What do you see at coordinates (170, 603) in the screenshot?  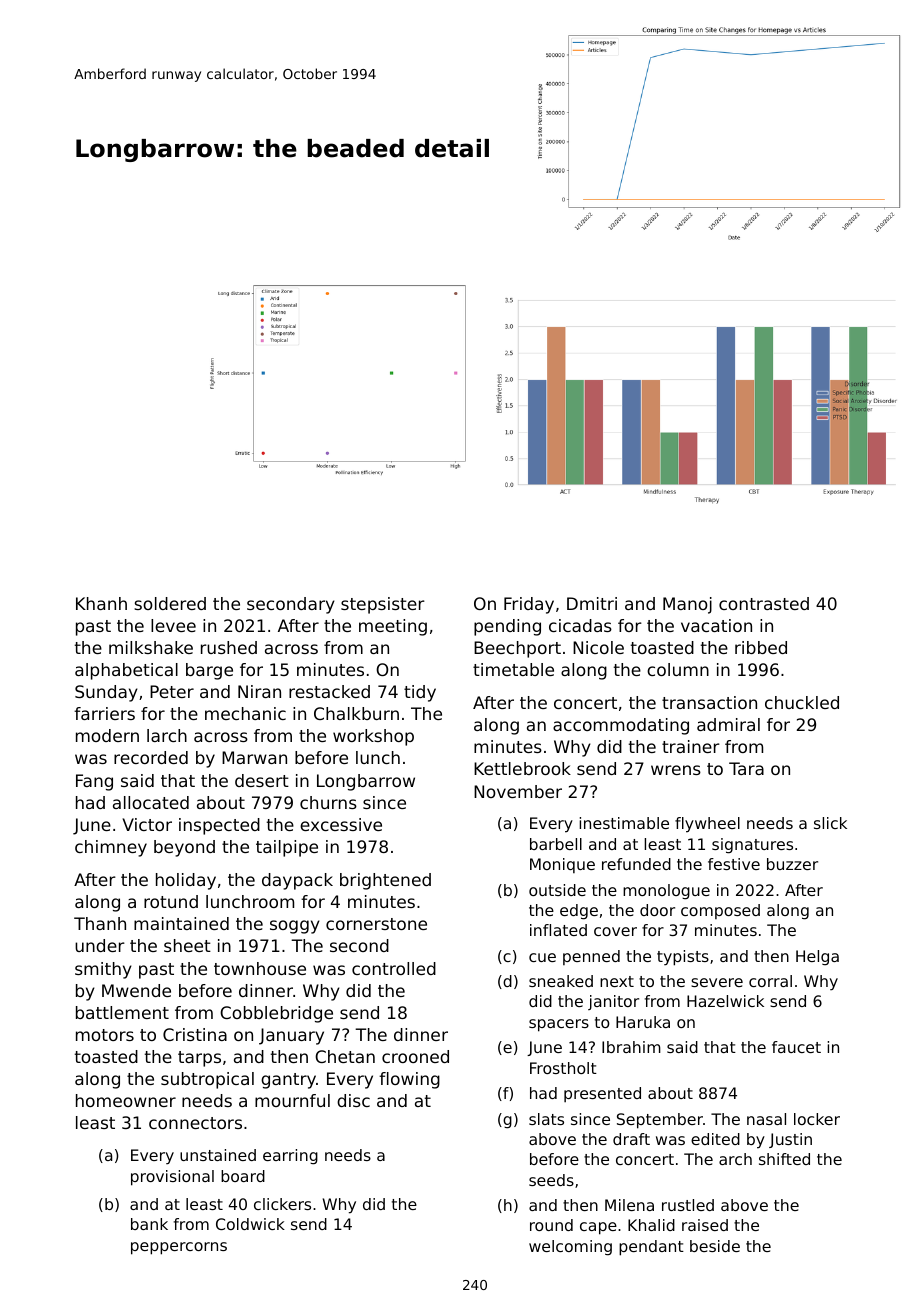 I see `soldered` at bounding box center [170, 603].
